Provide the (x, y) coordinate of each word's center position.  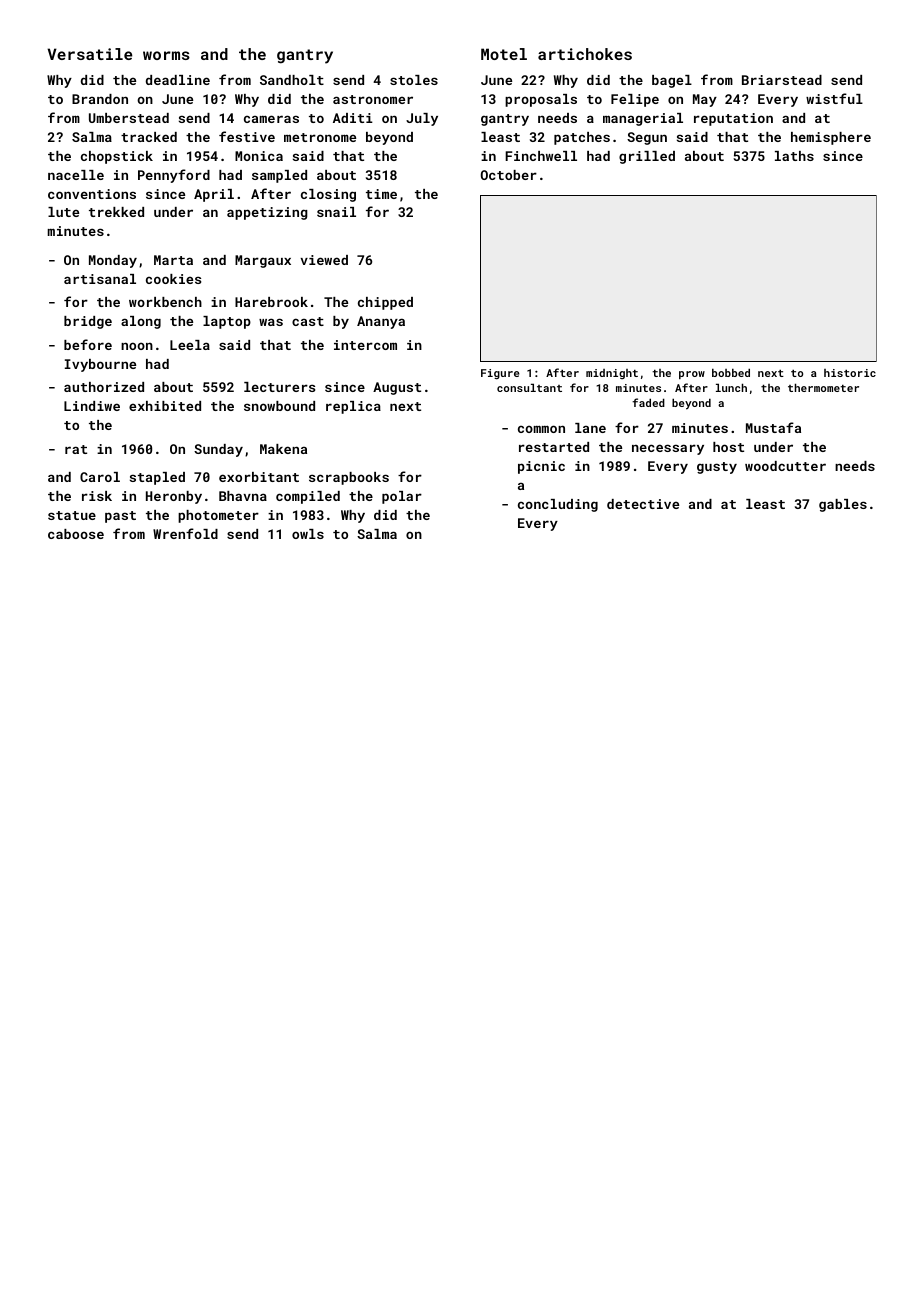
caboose (76, 534)
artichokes (585, 54)
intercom (365, 345)
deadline (178, 80)
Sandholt (292, 80)
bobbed (731, 372)
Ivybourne (100, 365)
